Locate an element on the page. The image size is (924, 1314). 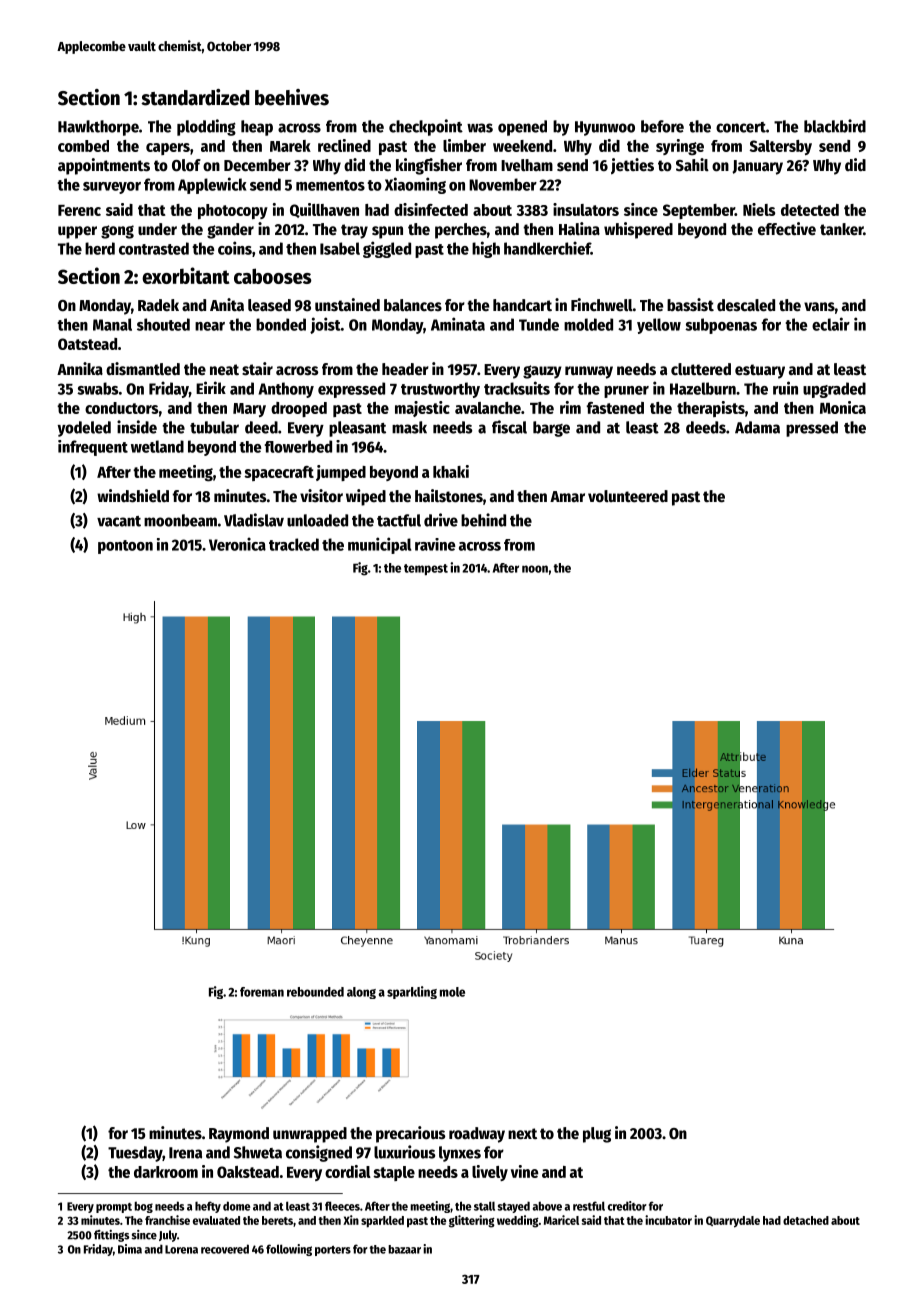
concert is located at coordinates (741, 127).
